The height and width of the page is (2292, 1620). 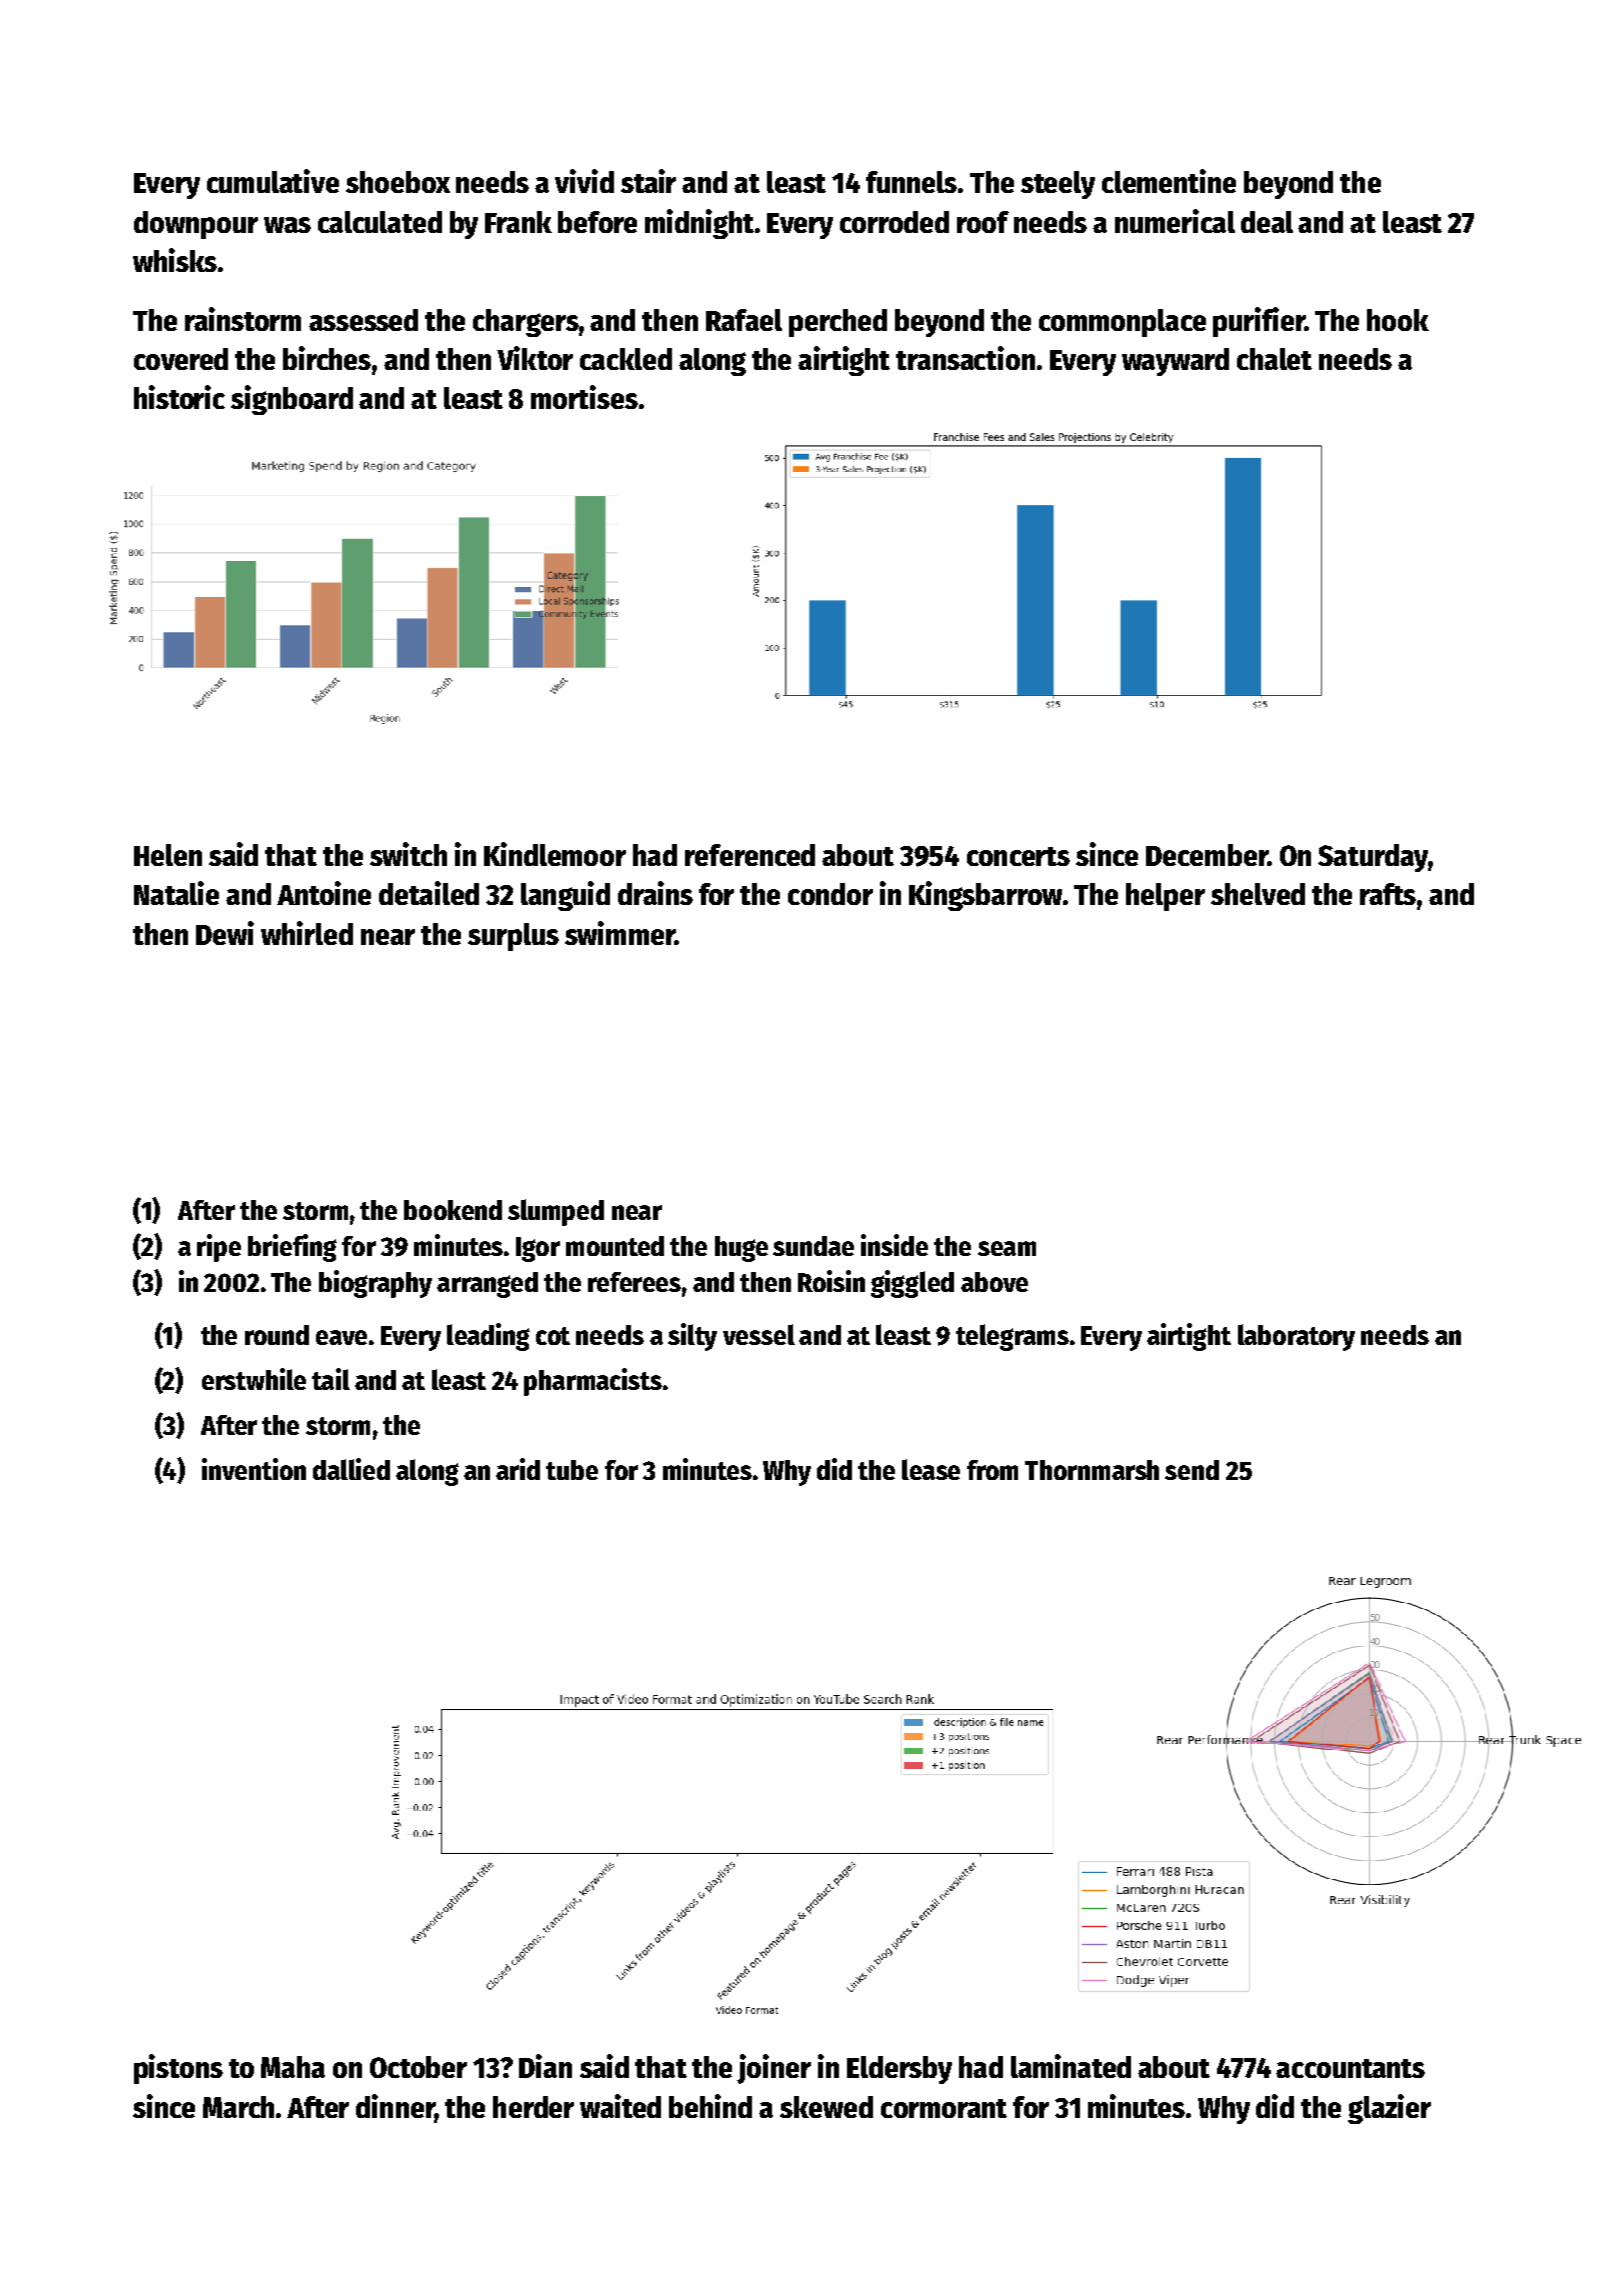 I want to click on birches, so click(x=327, y=358).
